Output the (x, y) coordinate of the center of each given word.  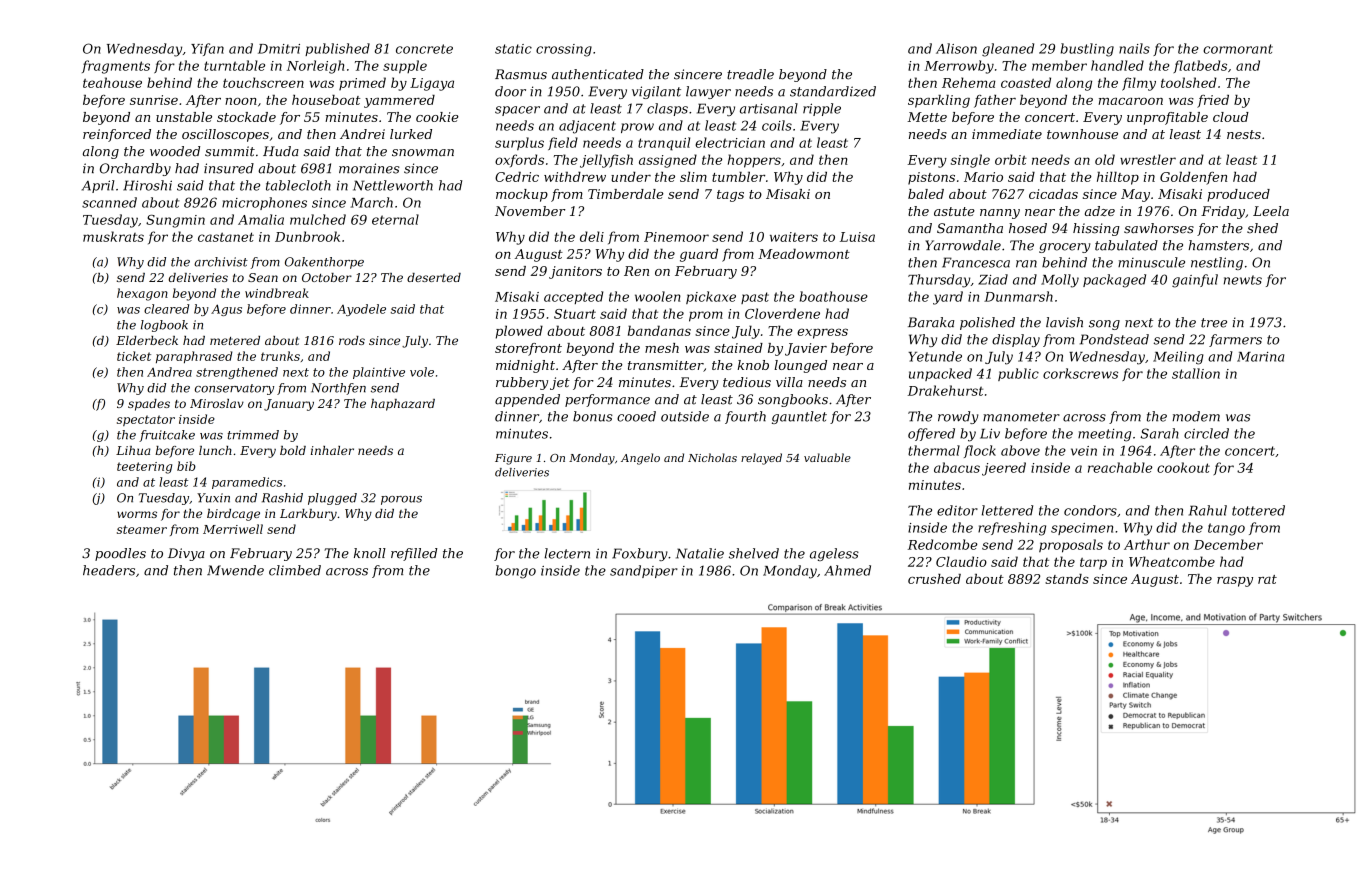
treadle (750, 74)
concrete (424, 49)
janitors (575, 272)
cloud (1231, 117)
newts (1243, 280)
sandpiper (644, 571)
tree (1214, 323)
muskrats (113, 236)
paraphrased (194, 357)
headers (109, 570)
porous (401, 500)
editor (957, 510)
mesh (662, 348)
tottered (1258, 510)
